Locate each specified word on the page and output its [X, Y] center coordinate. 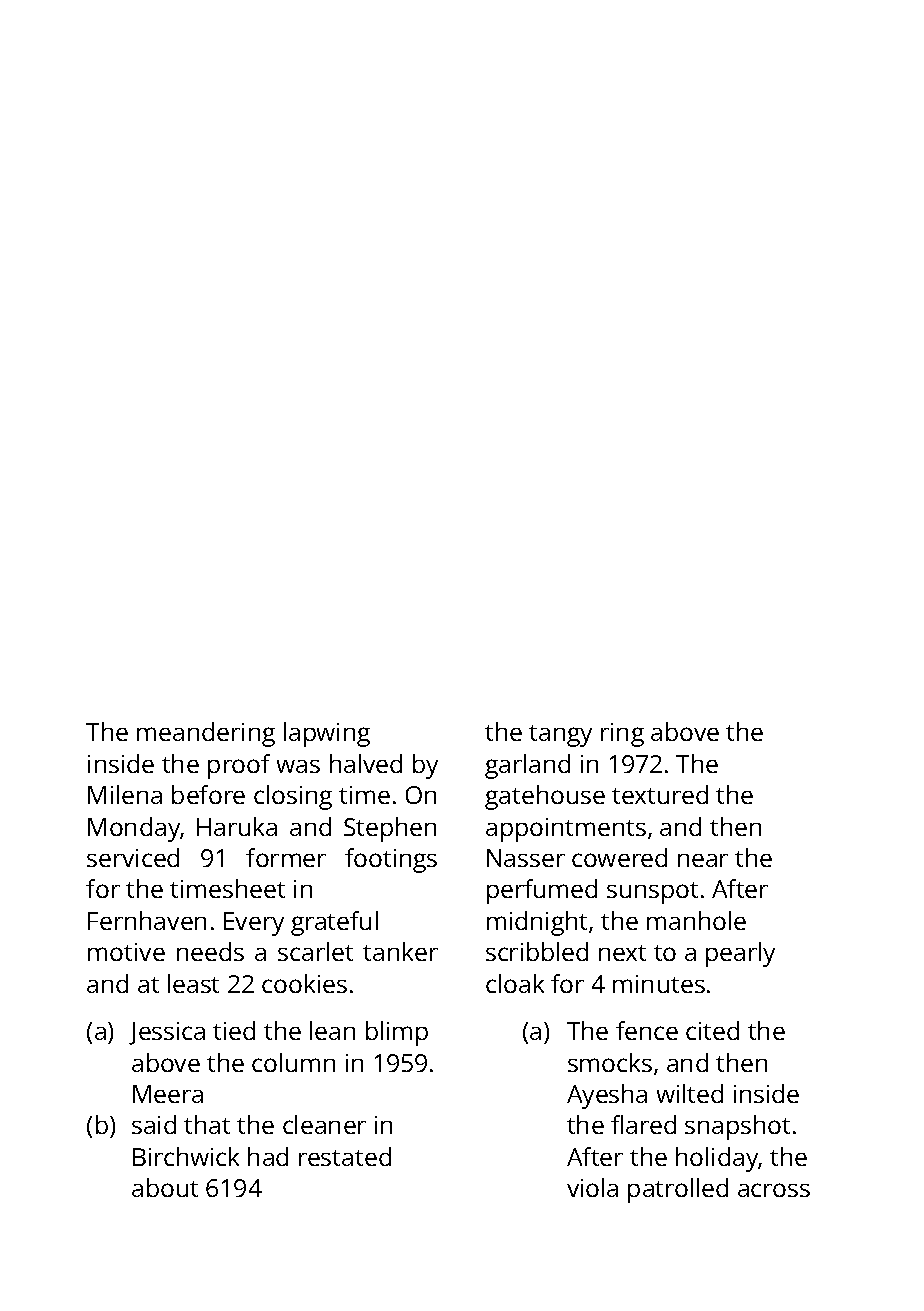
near [703, 860]
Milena [125, 794]
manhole [696, 920]
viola [592, 1187]
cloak [515, 983]
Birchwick [186, 1156]
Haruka [237, 826]
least [193, 983]
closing [293, 797]
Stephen [390, 829]
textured [660, 794]
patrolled [678, 1190]
